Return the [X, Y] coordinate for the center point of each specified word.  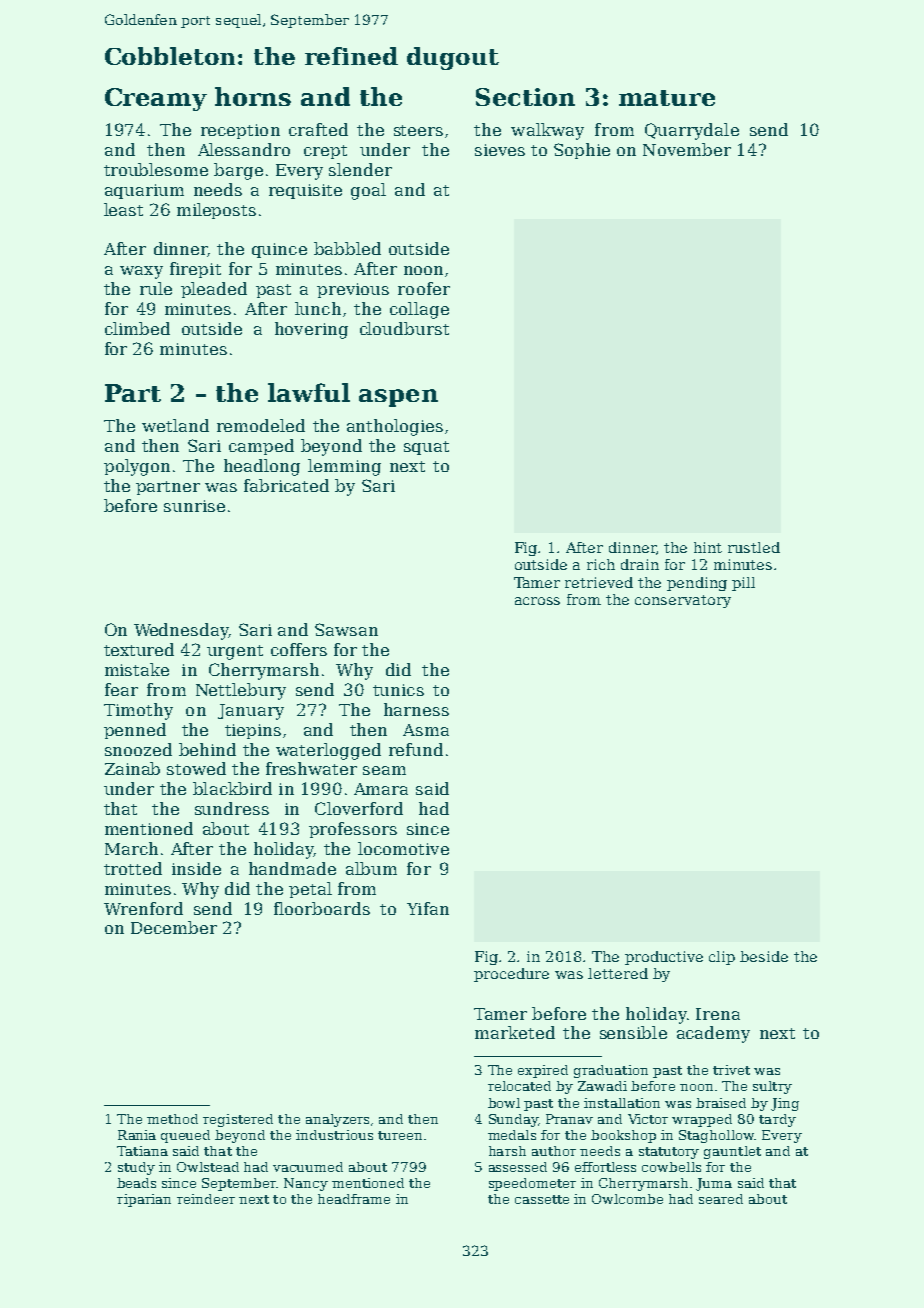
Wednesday [181, 631]
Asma [426, 730]
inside [196, 868]
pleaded [214, 290]
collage [419, 310]
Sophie [582, 151]
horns [253, 96]
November [687, 149]
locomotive [403, 848]
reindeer [206, 1199]
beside [764, 956]
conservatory [683, 601]
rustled [754, 547]
